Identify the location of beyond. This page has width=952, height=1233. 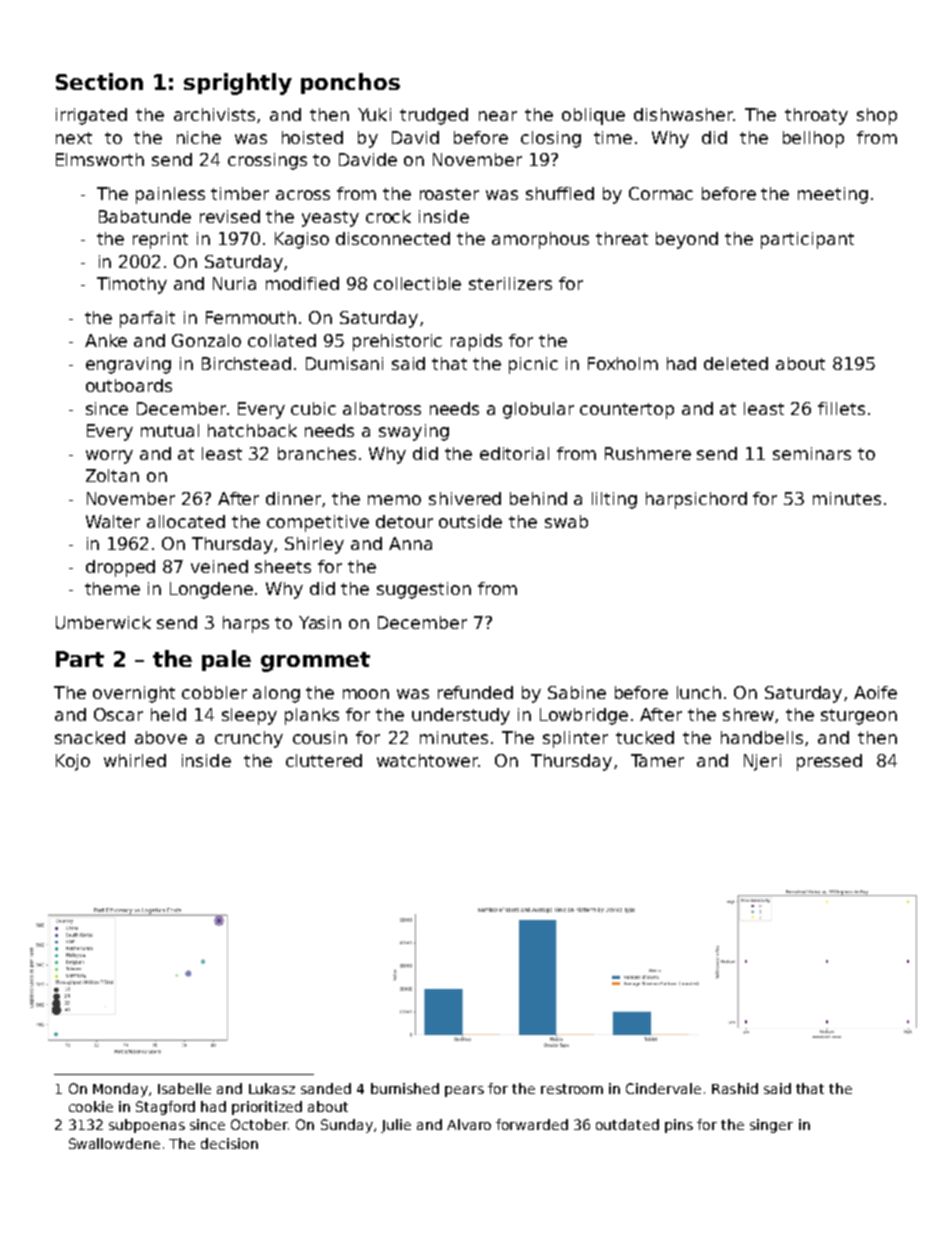
(687, 240).
